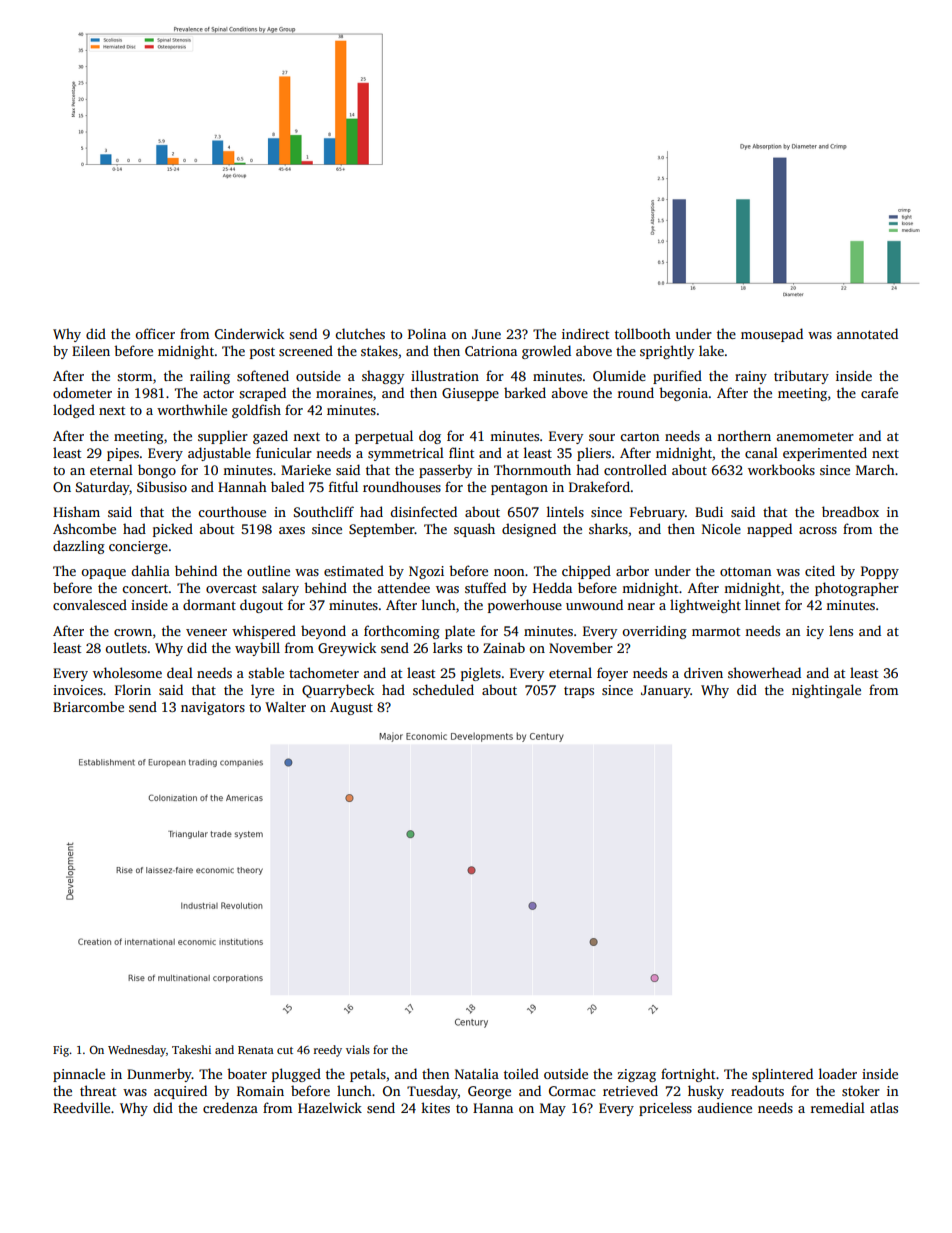  Describe the element at coordinates (579, 692) in the screenshot. I see `traps` at that location.
